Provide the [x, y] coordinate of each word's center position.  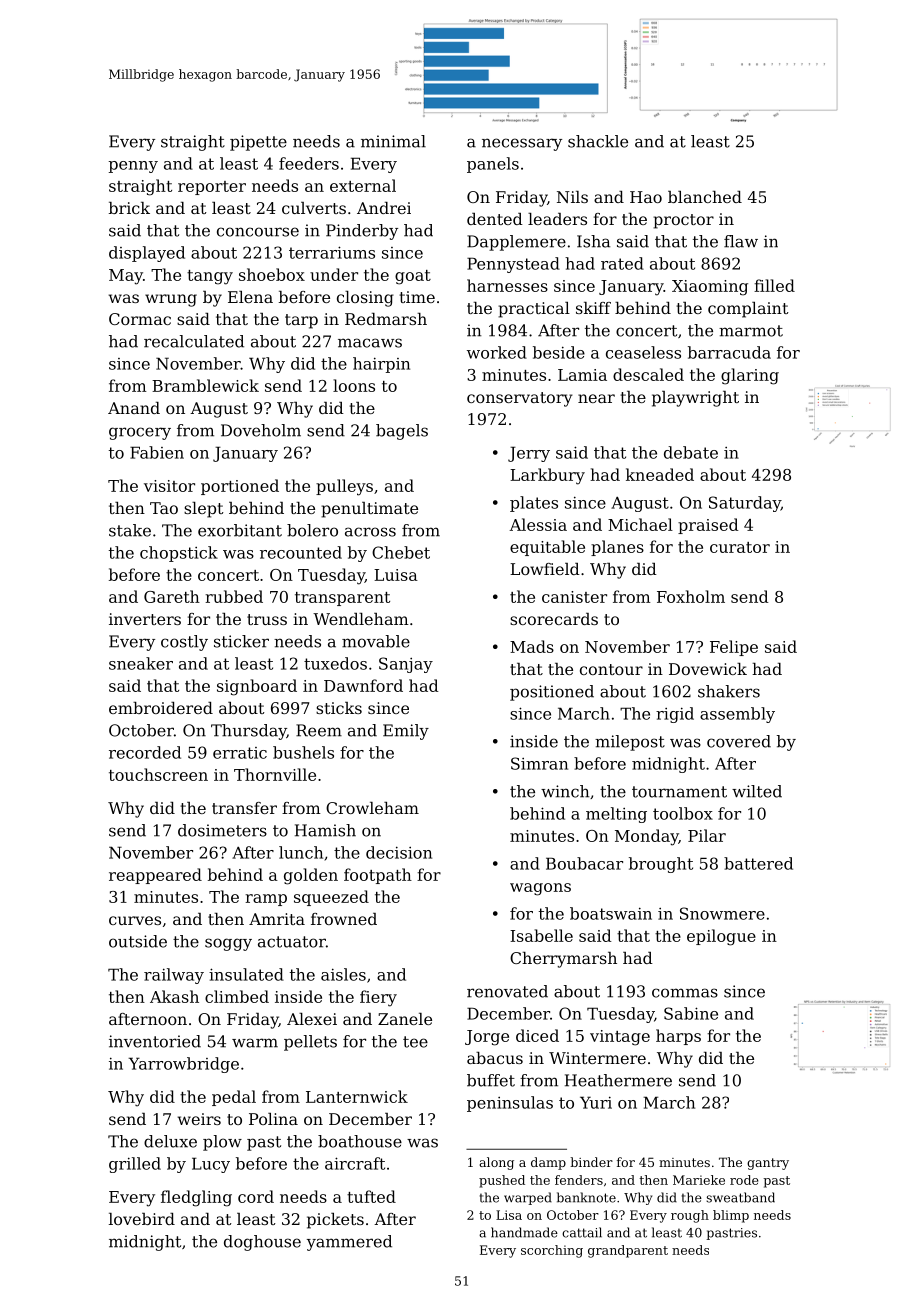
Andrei [384, 208]
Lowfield [545, 569]
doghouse [262, 1243]
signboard [257, 687]
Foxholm [691, 596]
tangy [210, 277]
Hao [646, 197]
